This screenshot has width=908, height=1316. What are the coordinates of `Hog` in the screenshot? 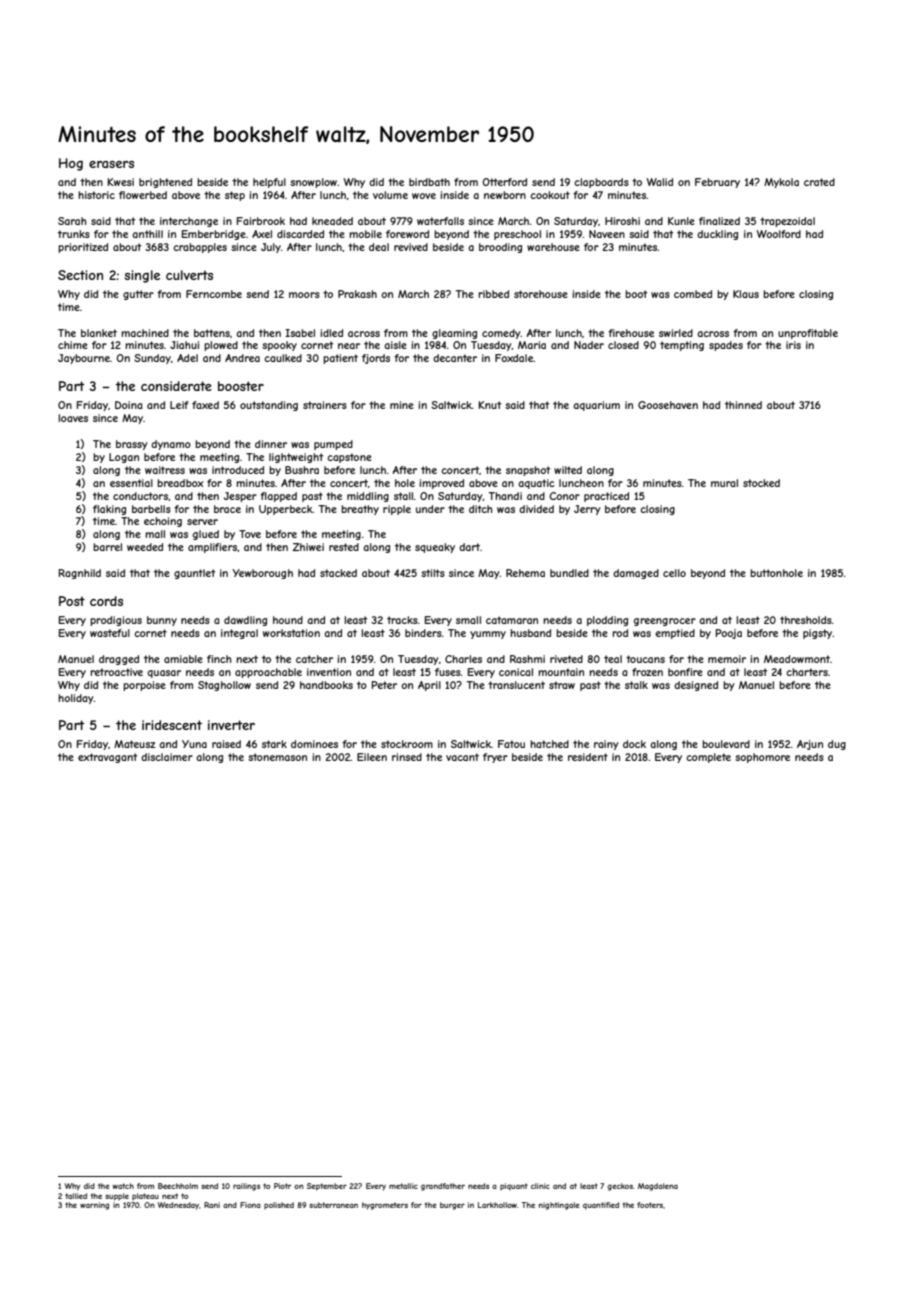 It's located at (71, 164).
